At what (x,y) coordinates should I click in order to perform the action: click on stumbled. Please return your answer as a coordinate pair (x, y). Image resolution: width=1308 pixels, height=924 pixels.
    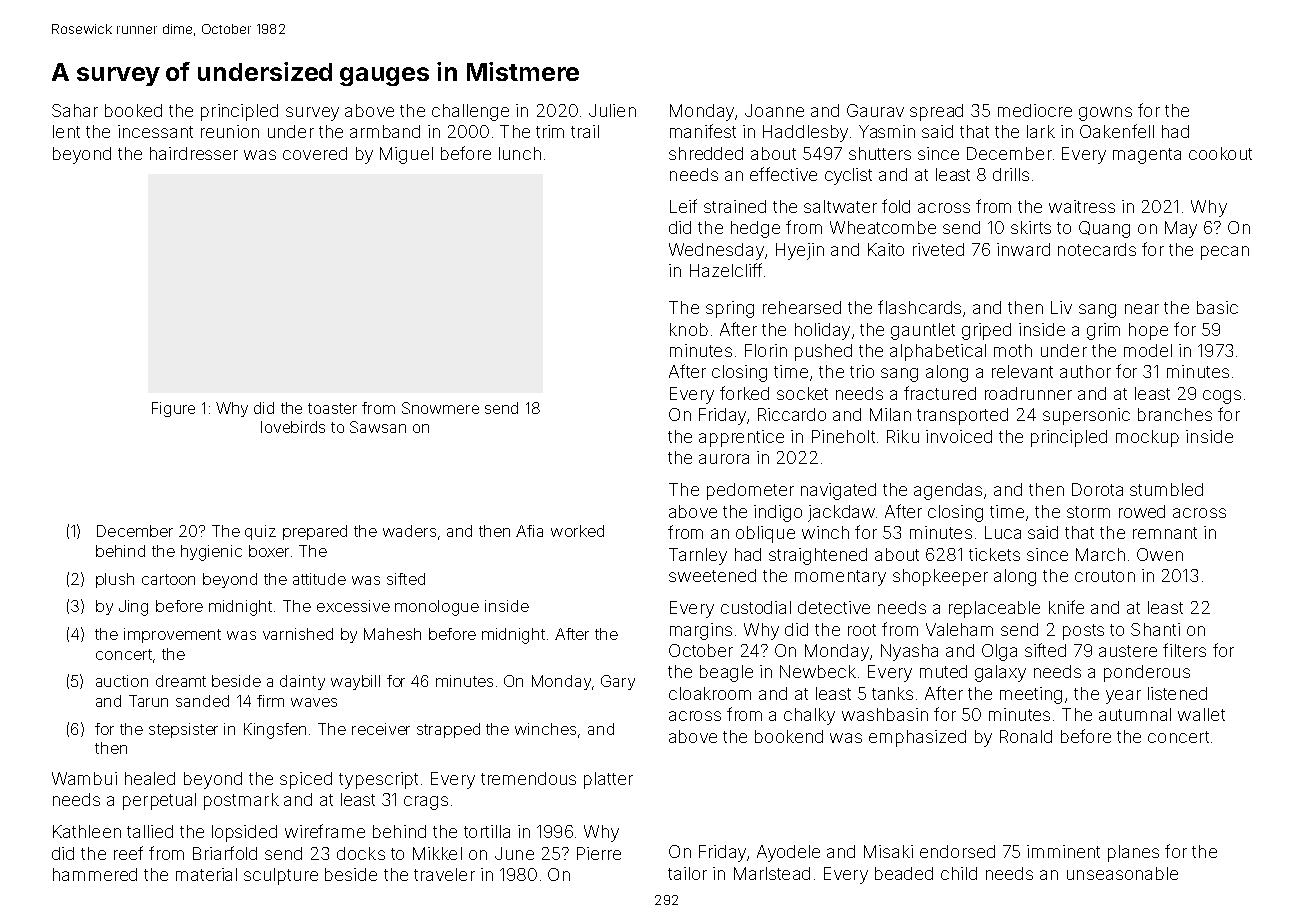
    Looking at the image, I should click on (1166, 489).
